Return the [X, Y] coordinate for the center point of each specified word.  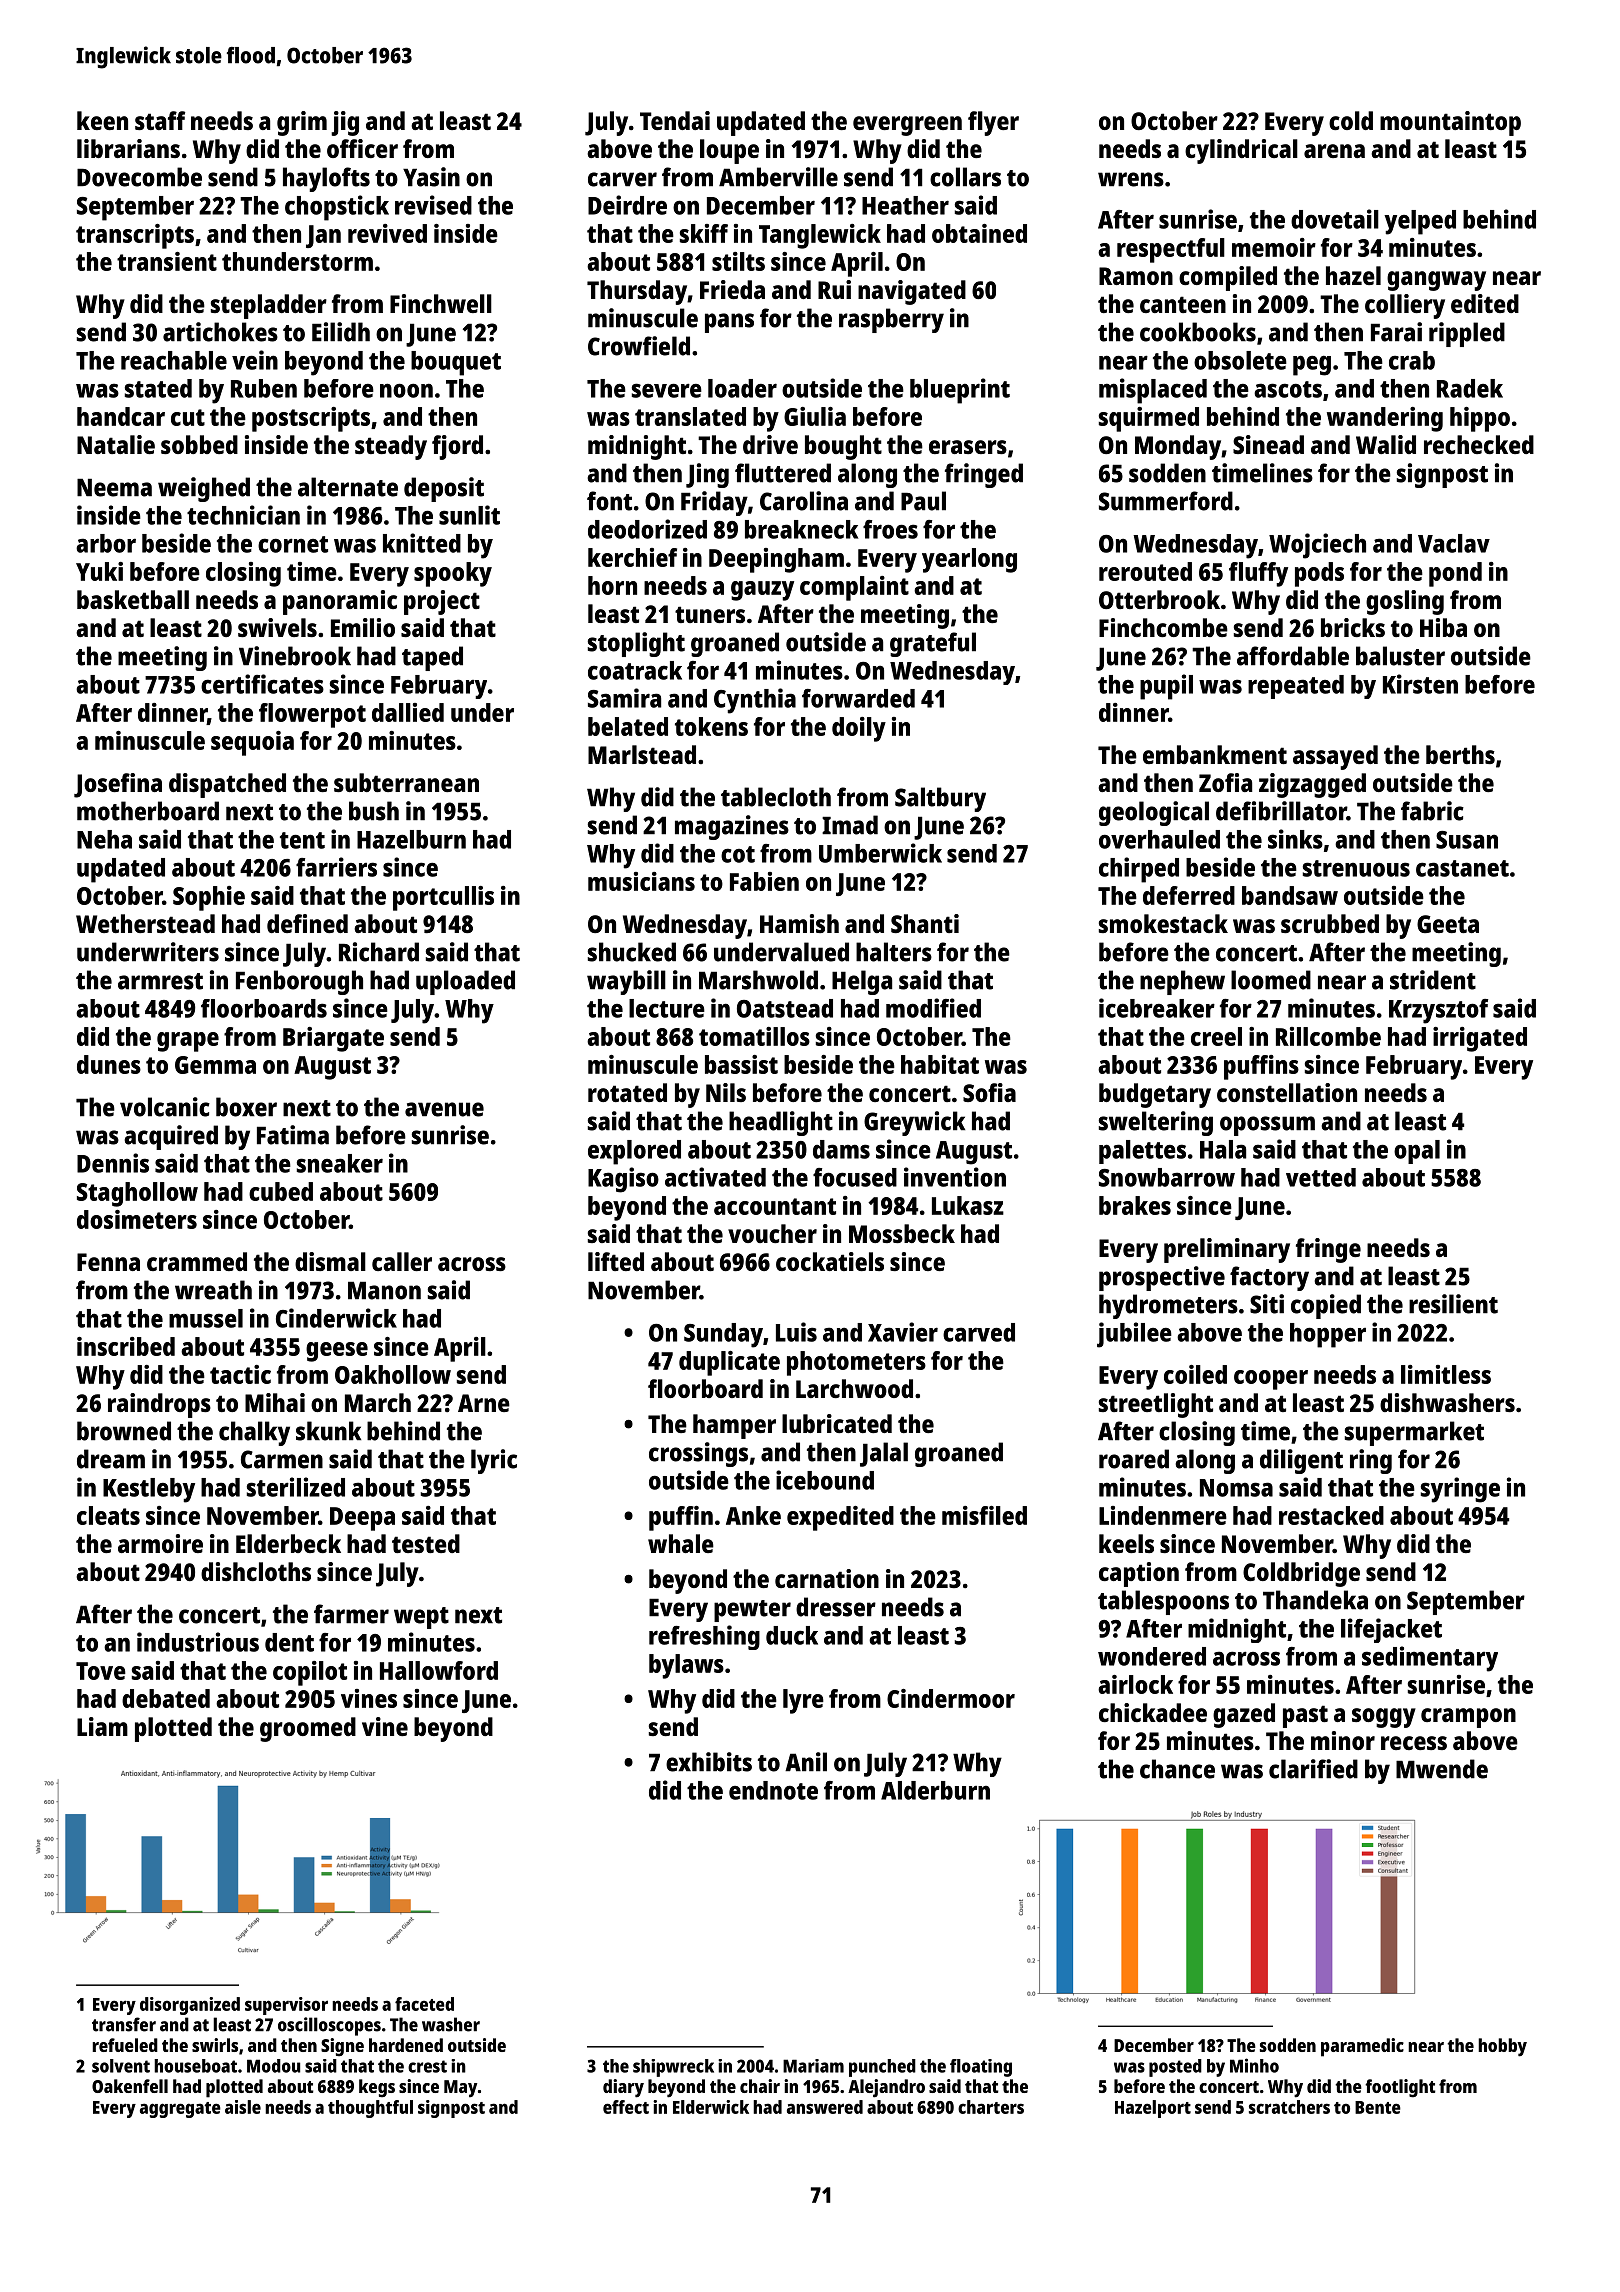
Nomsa [1236, 1488]
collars [965, 177]
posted [1175, 2068]
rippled [1467, 334]
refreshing [704, 1637]
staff [160, 120]
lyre [803, 1701]
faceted [424, 2004]
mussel [206, 1318]
